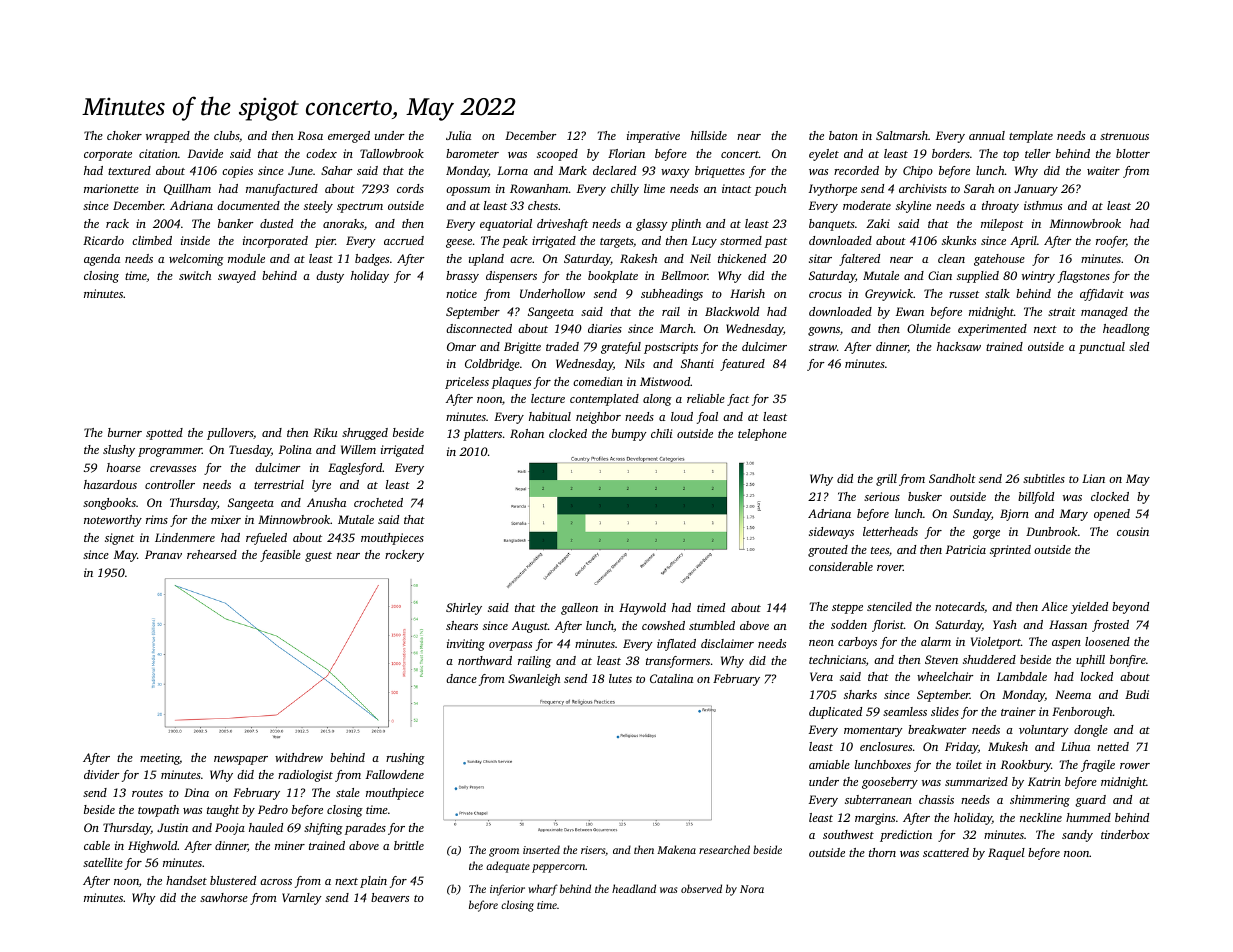  What do you see at coordinates (543, 890) in the page?
I see `wharf` at bounding box center [543, 890].
